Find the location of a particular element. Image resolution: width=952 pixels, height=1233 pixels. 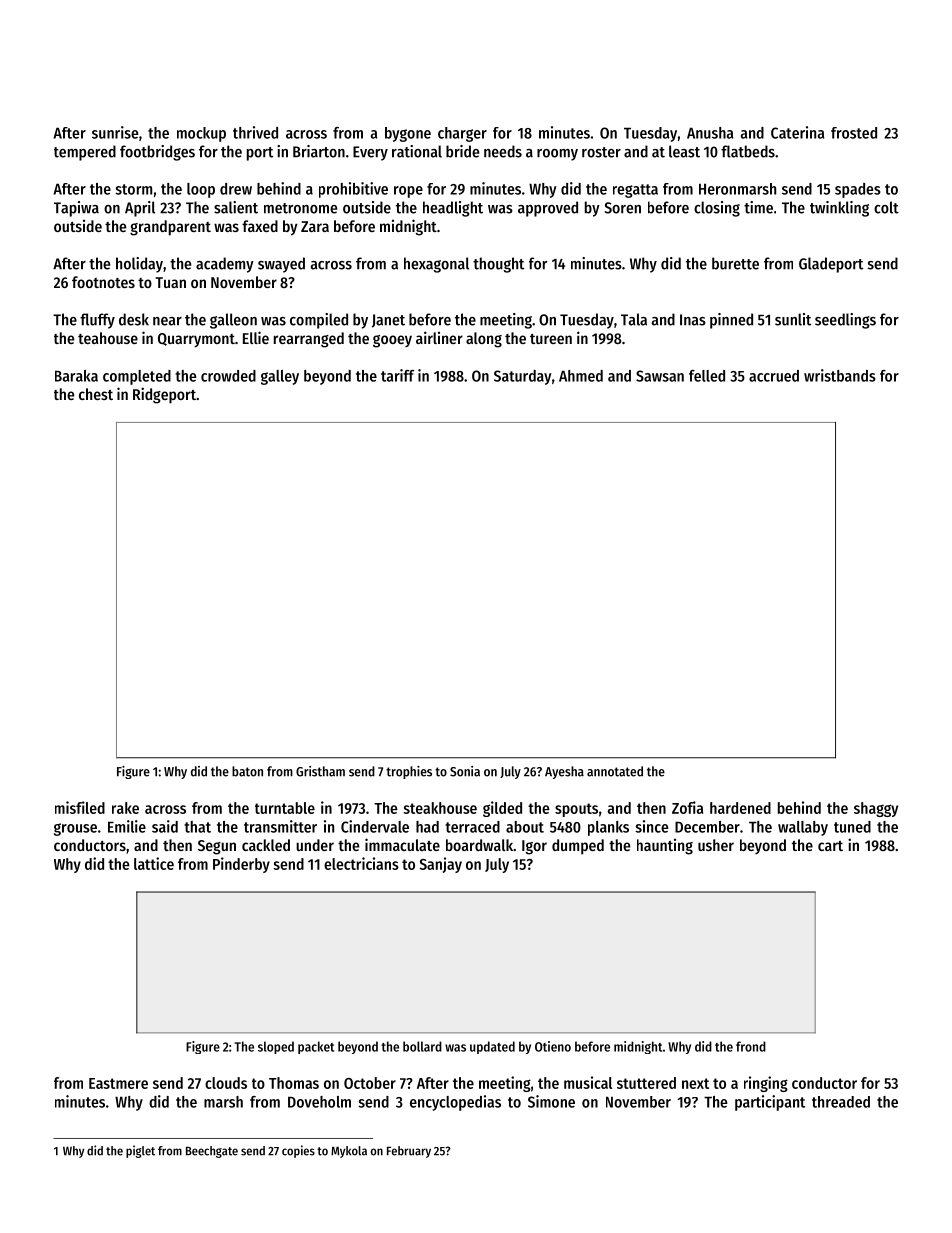

Zara is located at coordinates (315, 226).
